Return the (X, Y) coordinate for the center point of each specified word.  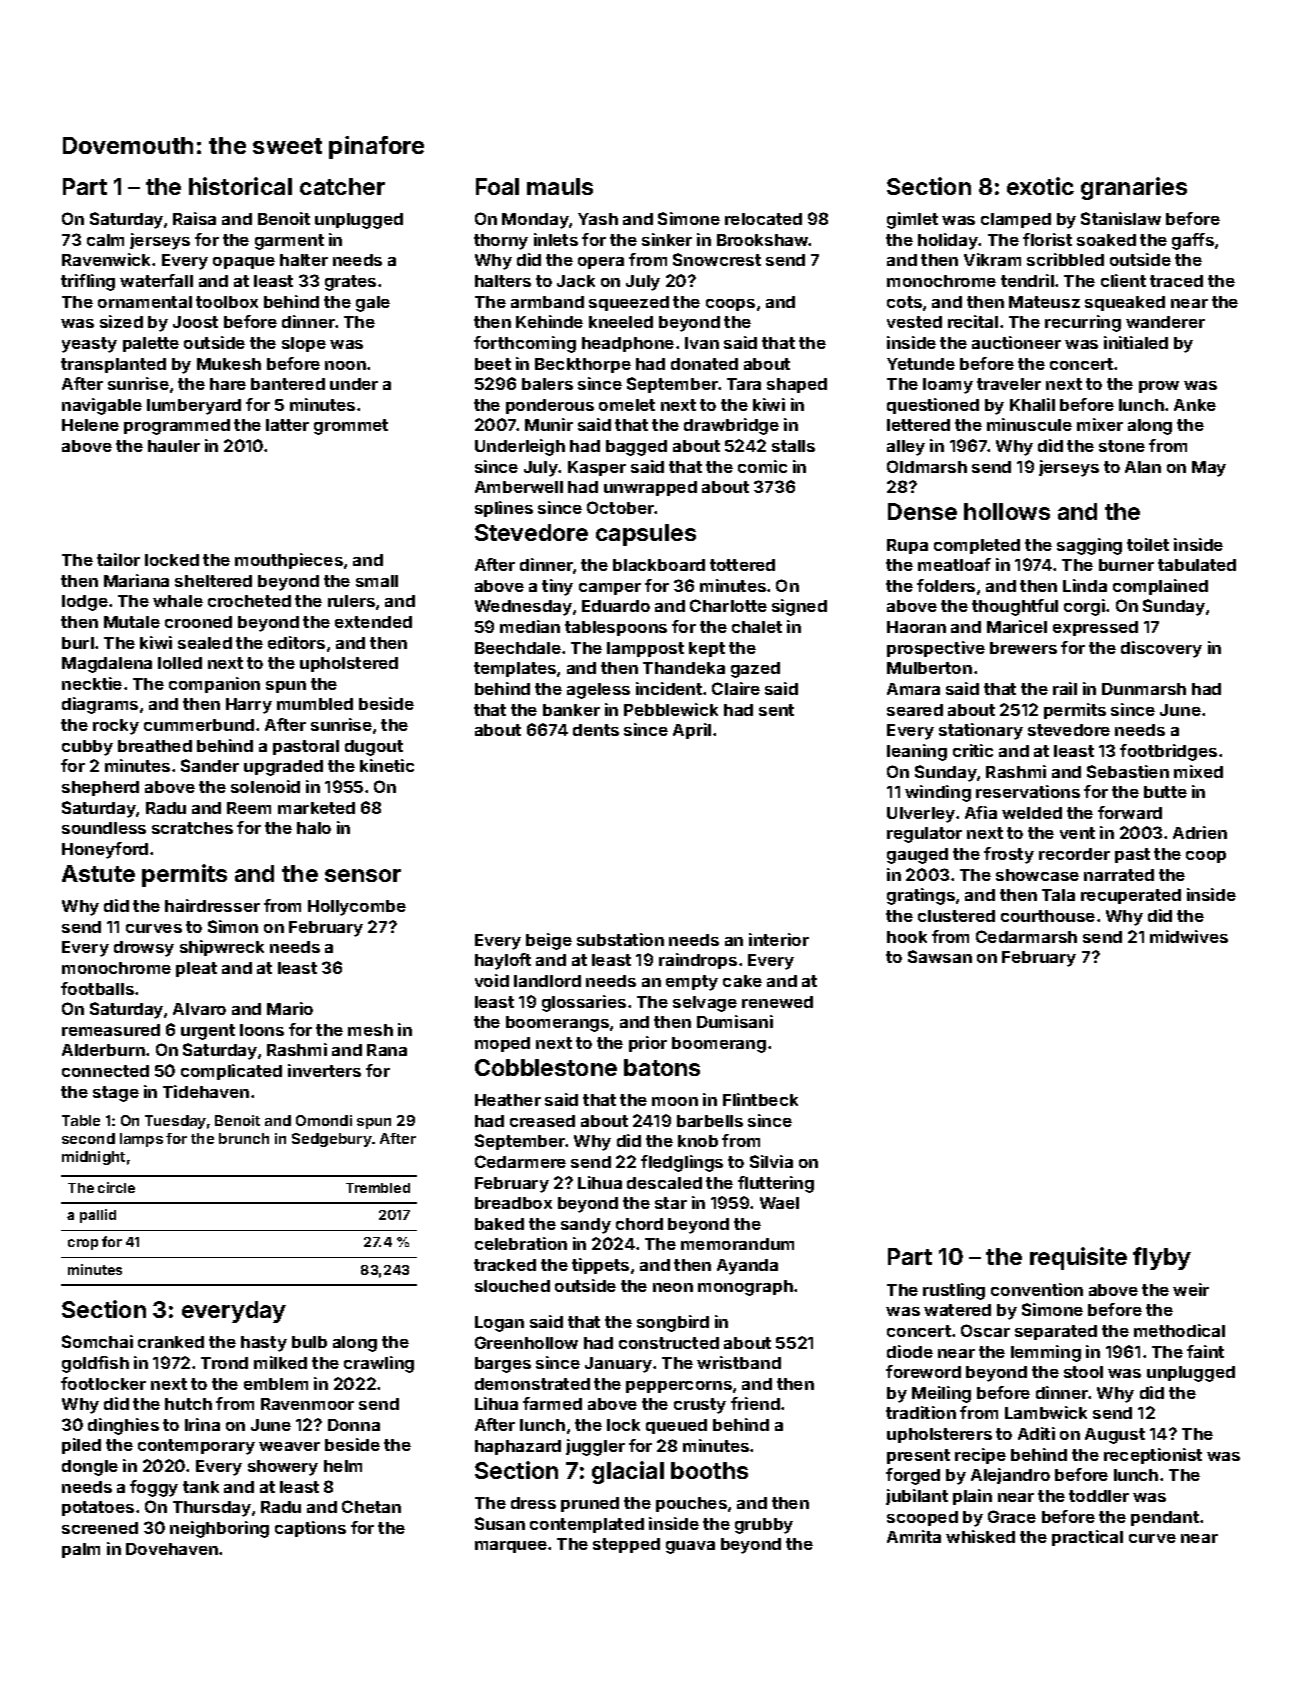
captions (310, 1529)
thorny (501, 242)
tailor (118, 559)
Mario (290, 1008)
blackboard (659, 565)
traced (1176, 281)
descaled (664, 1183)
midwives (1189, 936)
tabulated (1197, 565)
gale (373, 304)
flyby (1162, 1258)
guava (690, 1547)
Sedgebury (332, 1140)
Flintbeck (760, 1099)
